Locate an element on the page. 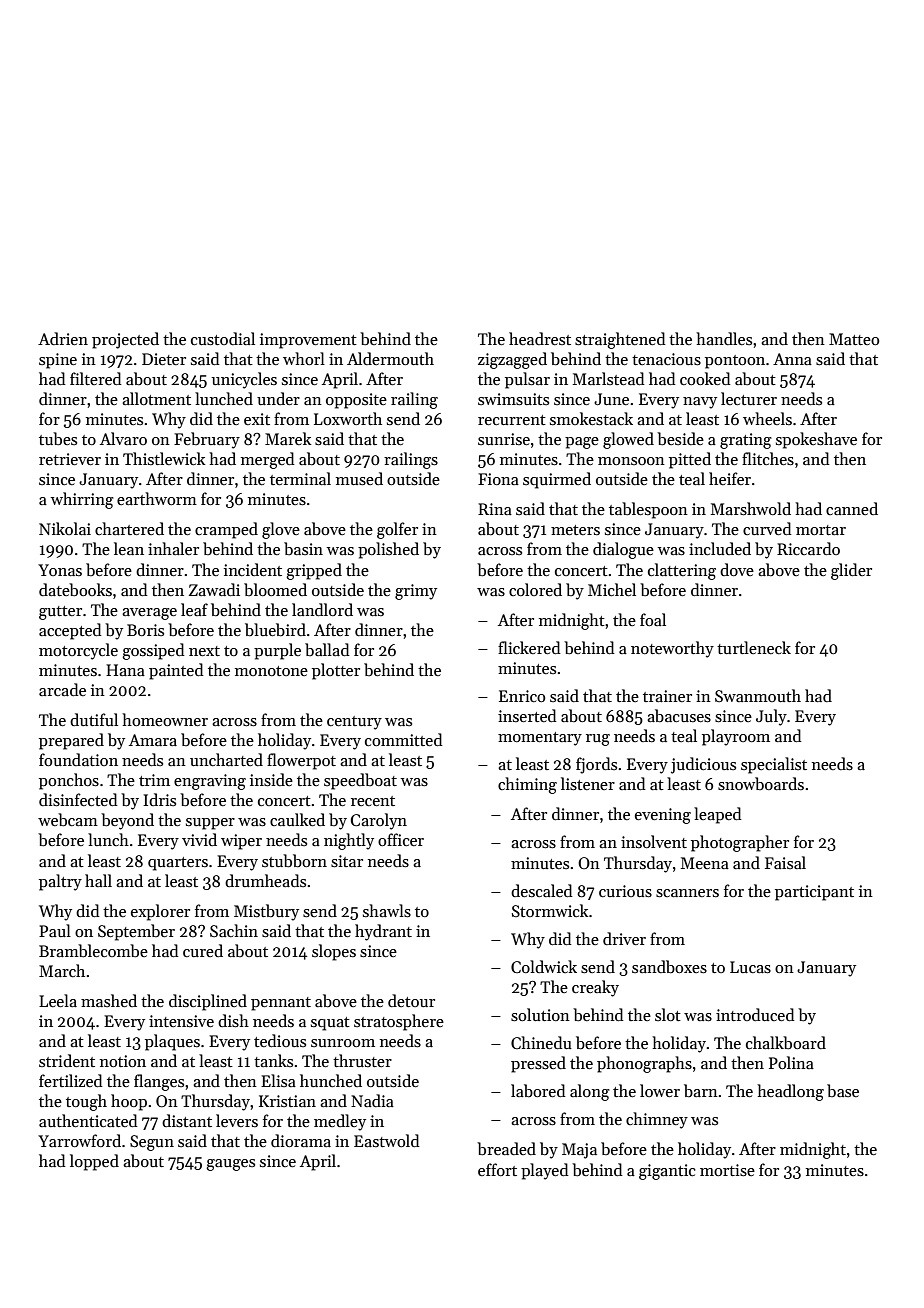 The image size is (924, 1308). arcade is located at coordinates (62, 689).
